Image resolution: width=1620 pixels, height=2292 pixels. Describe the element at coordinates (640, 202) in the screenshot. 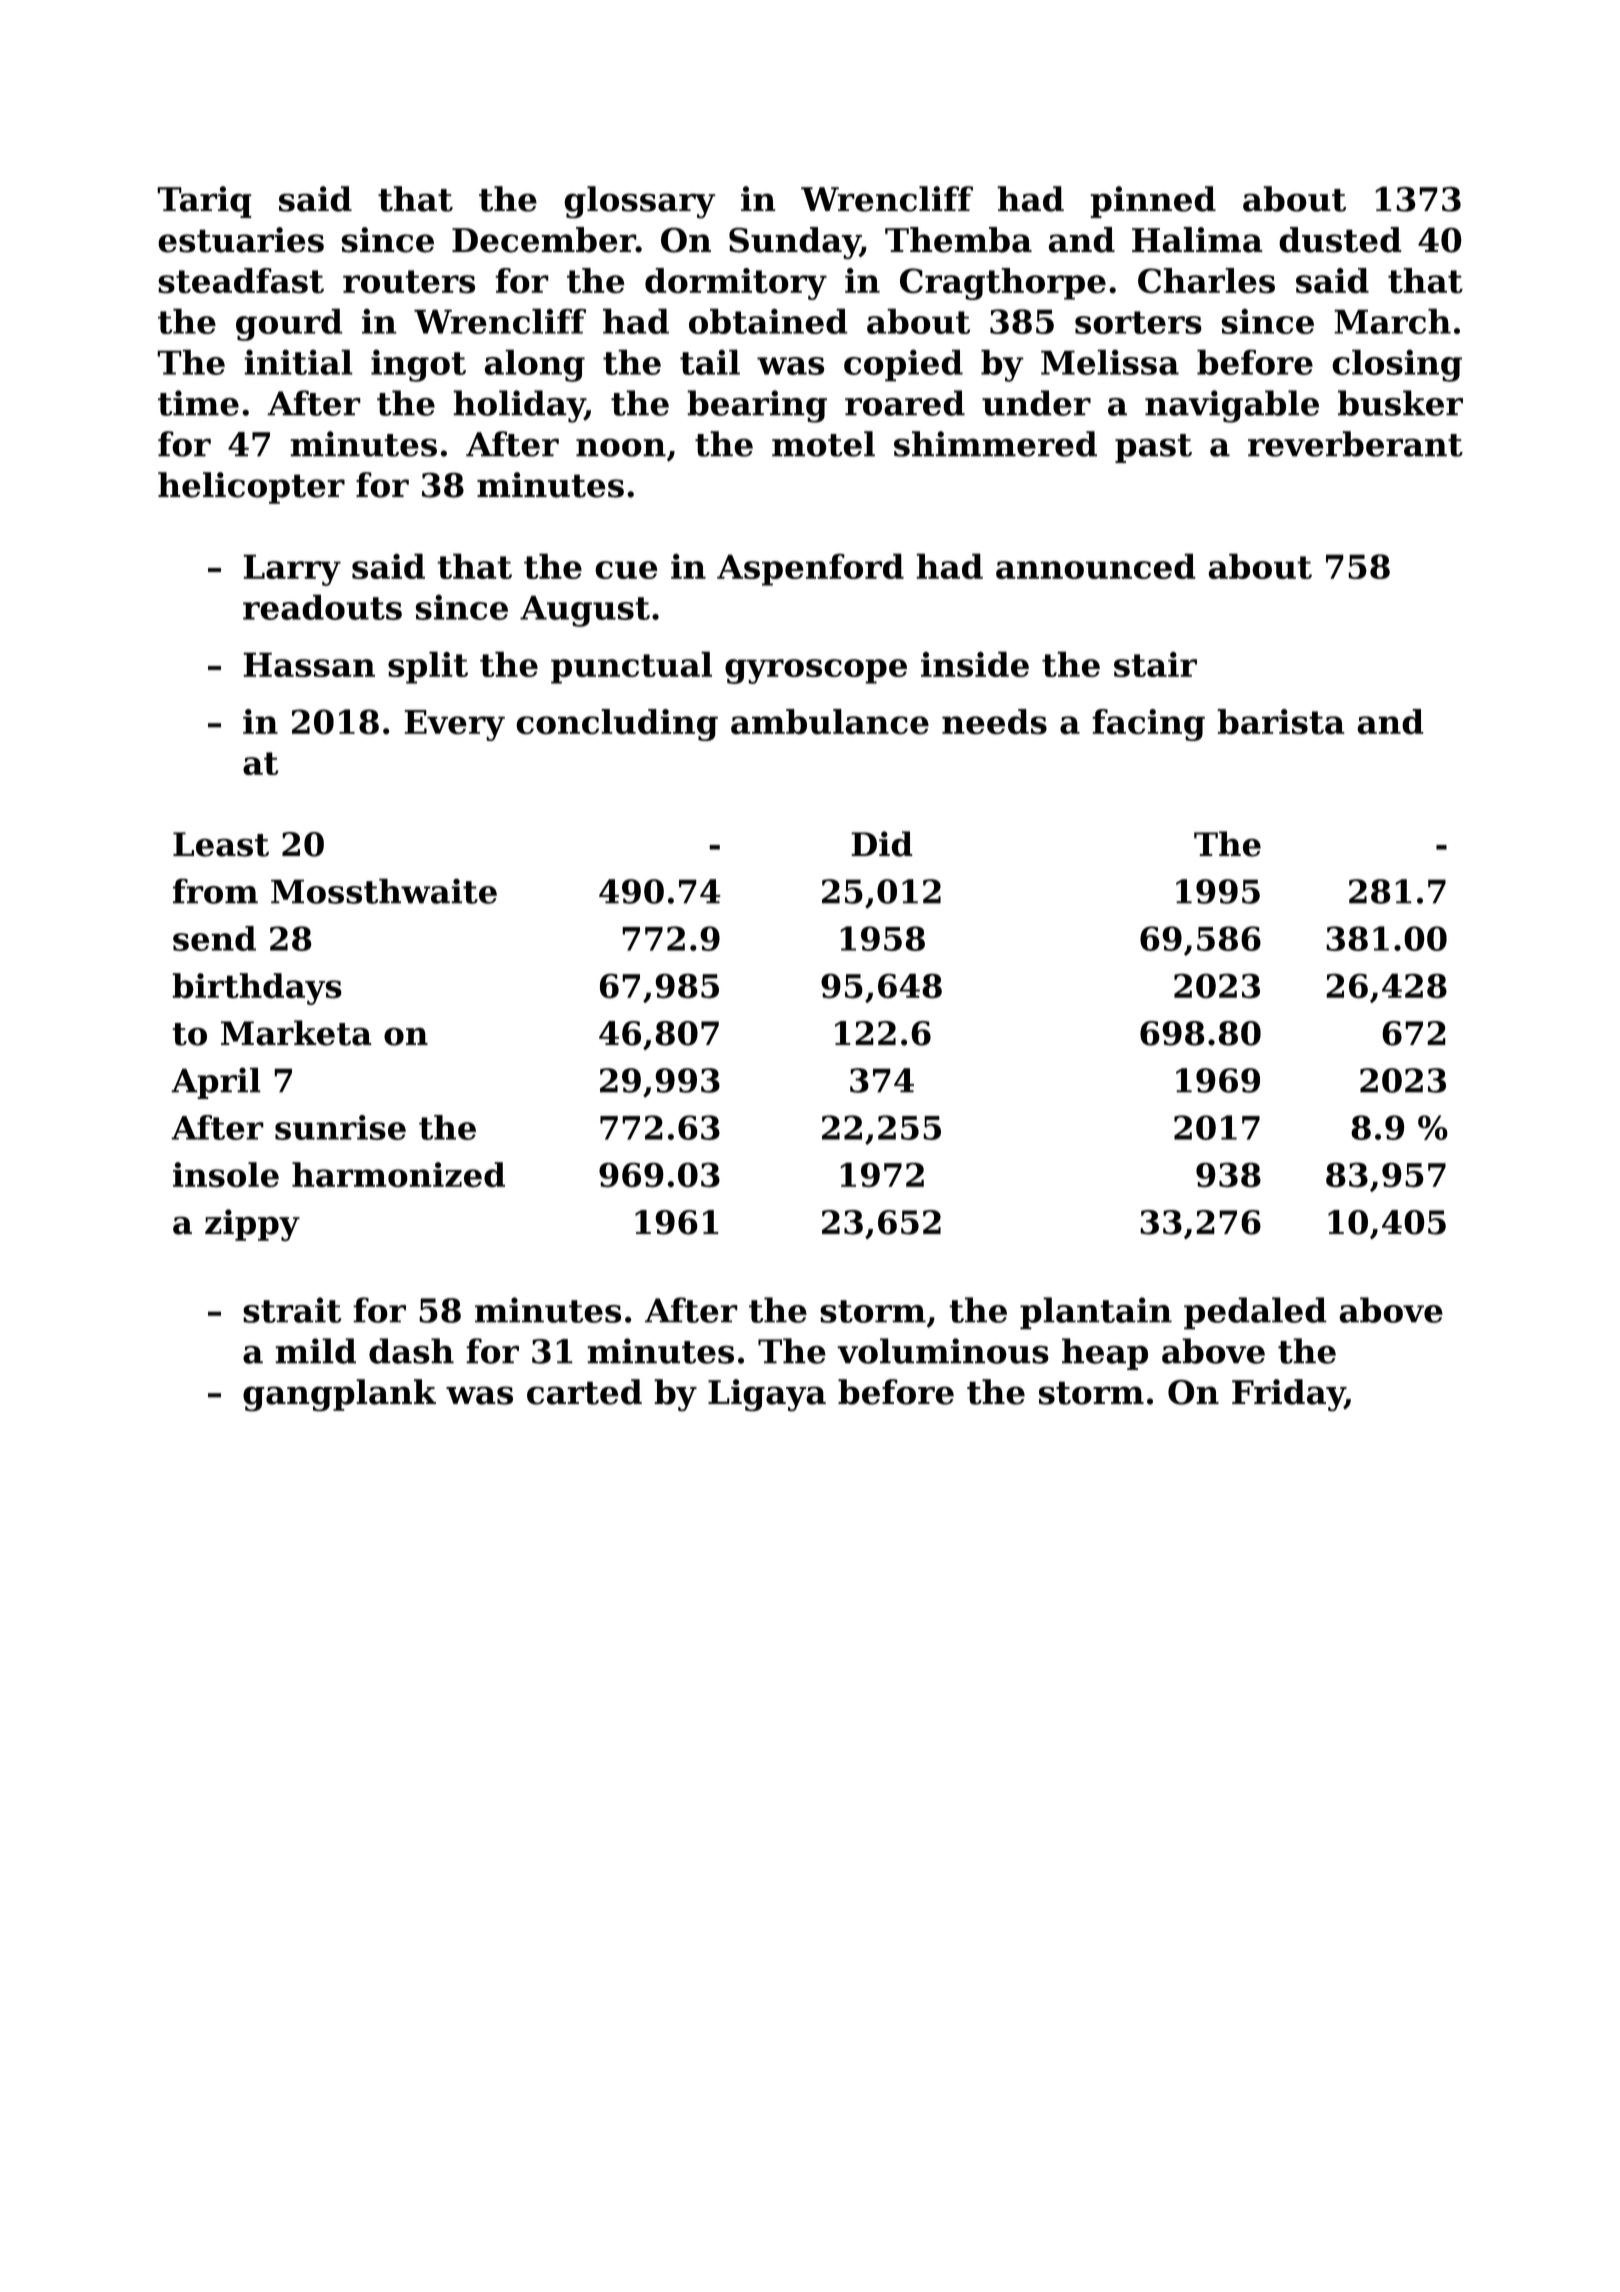

I see `glossary` at that location.
